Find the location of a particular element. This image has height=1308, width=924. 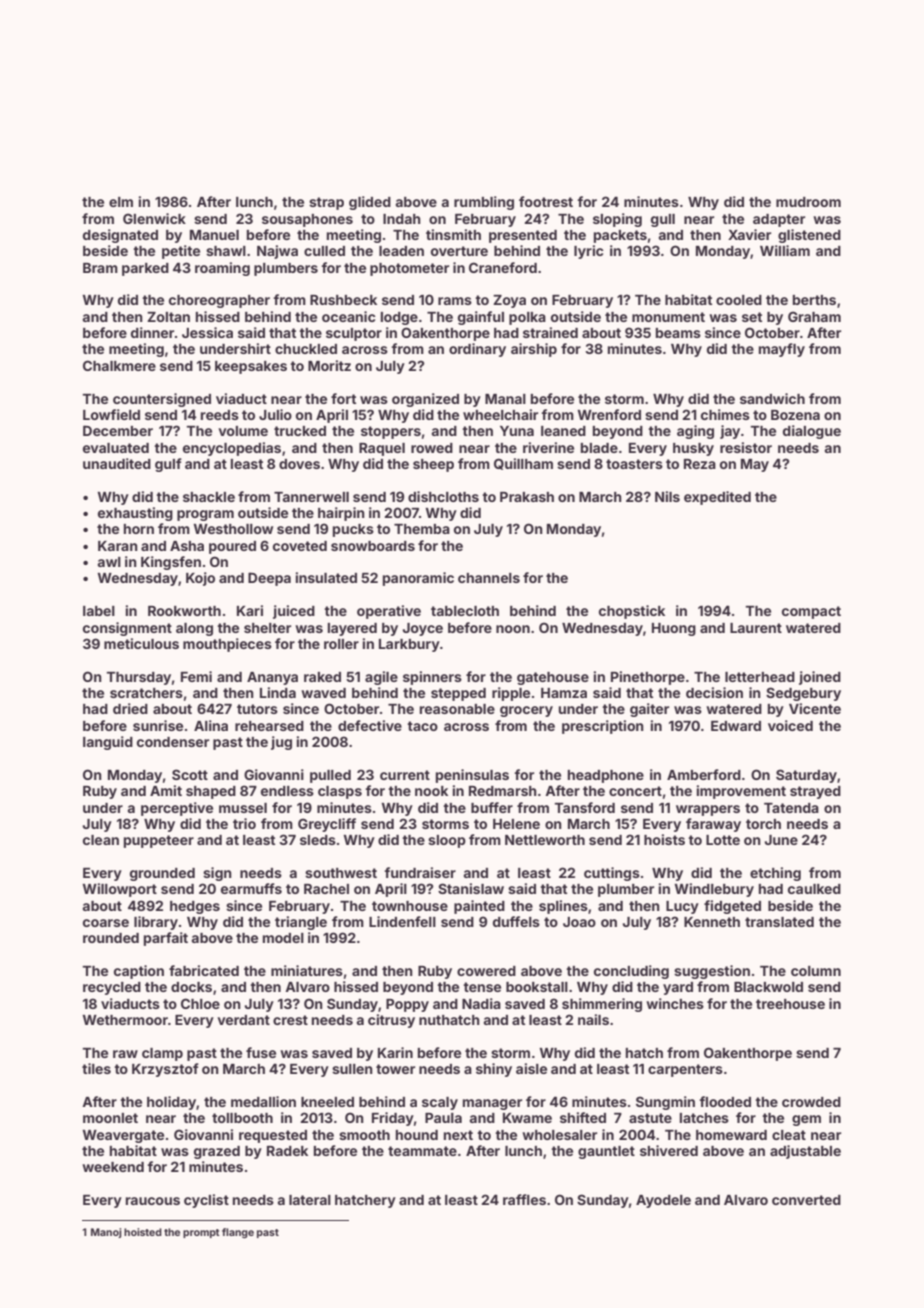

elm is located at coordinates (121, 202).
